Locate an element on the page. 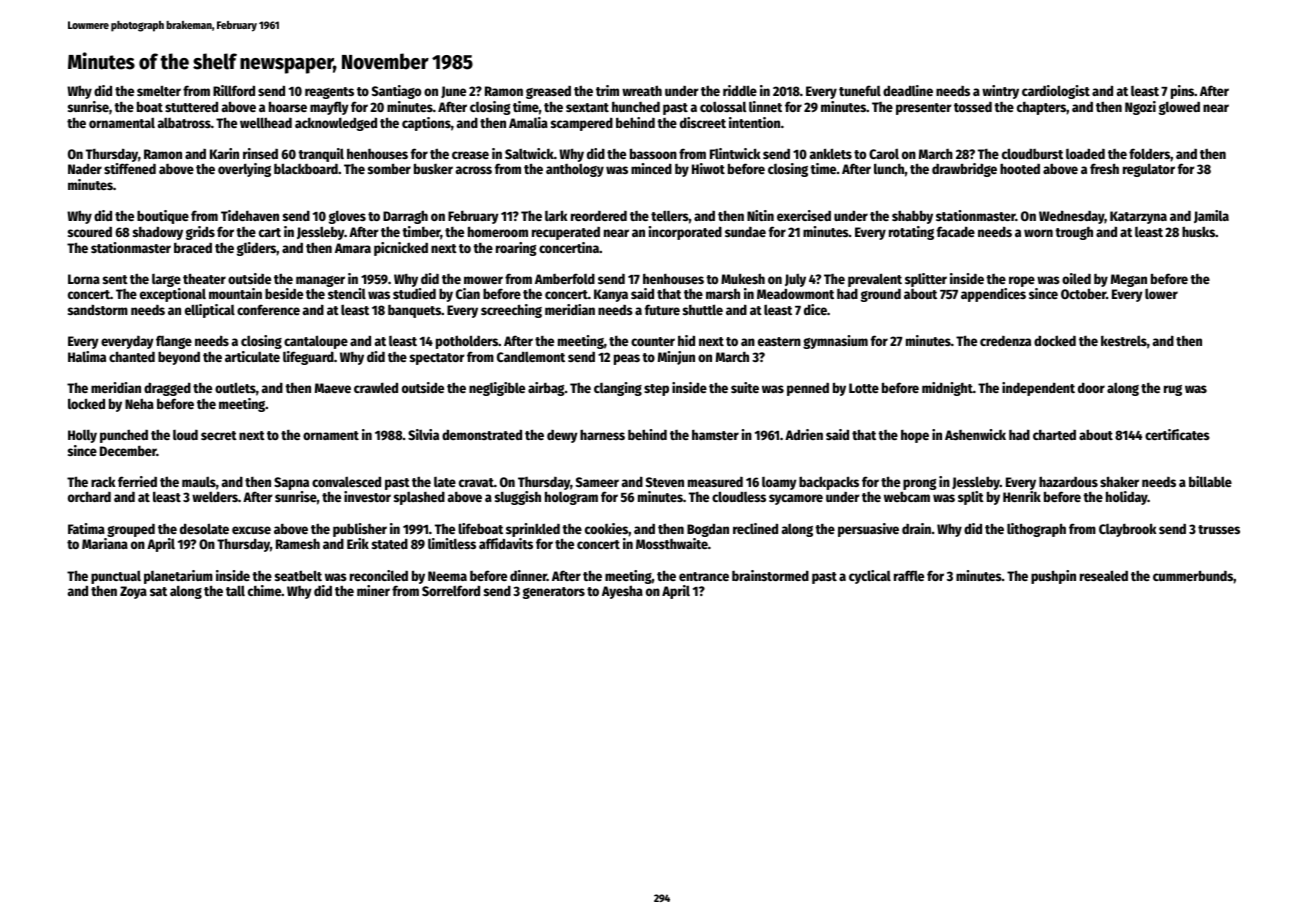 Image resolution: width=1308 pixels, height=924 pixels. lithograph is located at coordinates (1036, 530).
